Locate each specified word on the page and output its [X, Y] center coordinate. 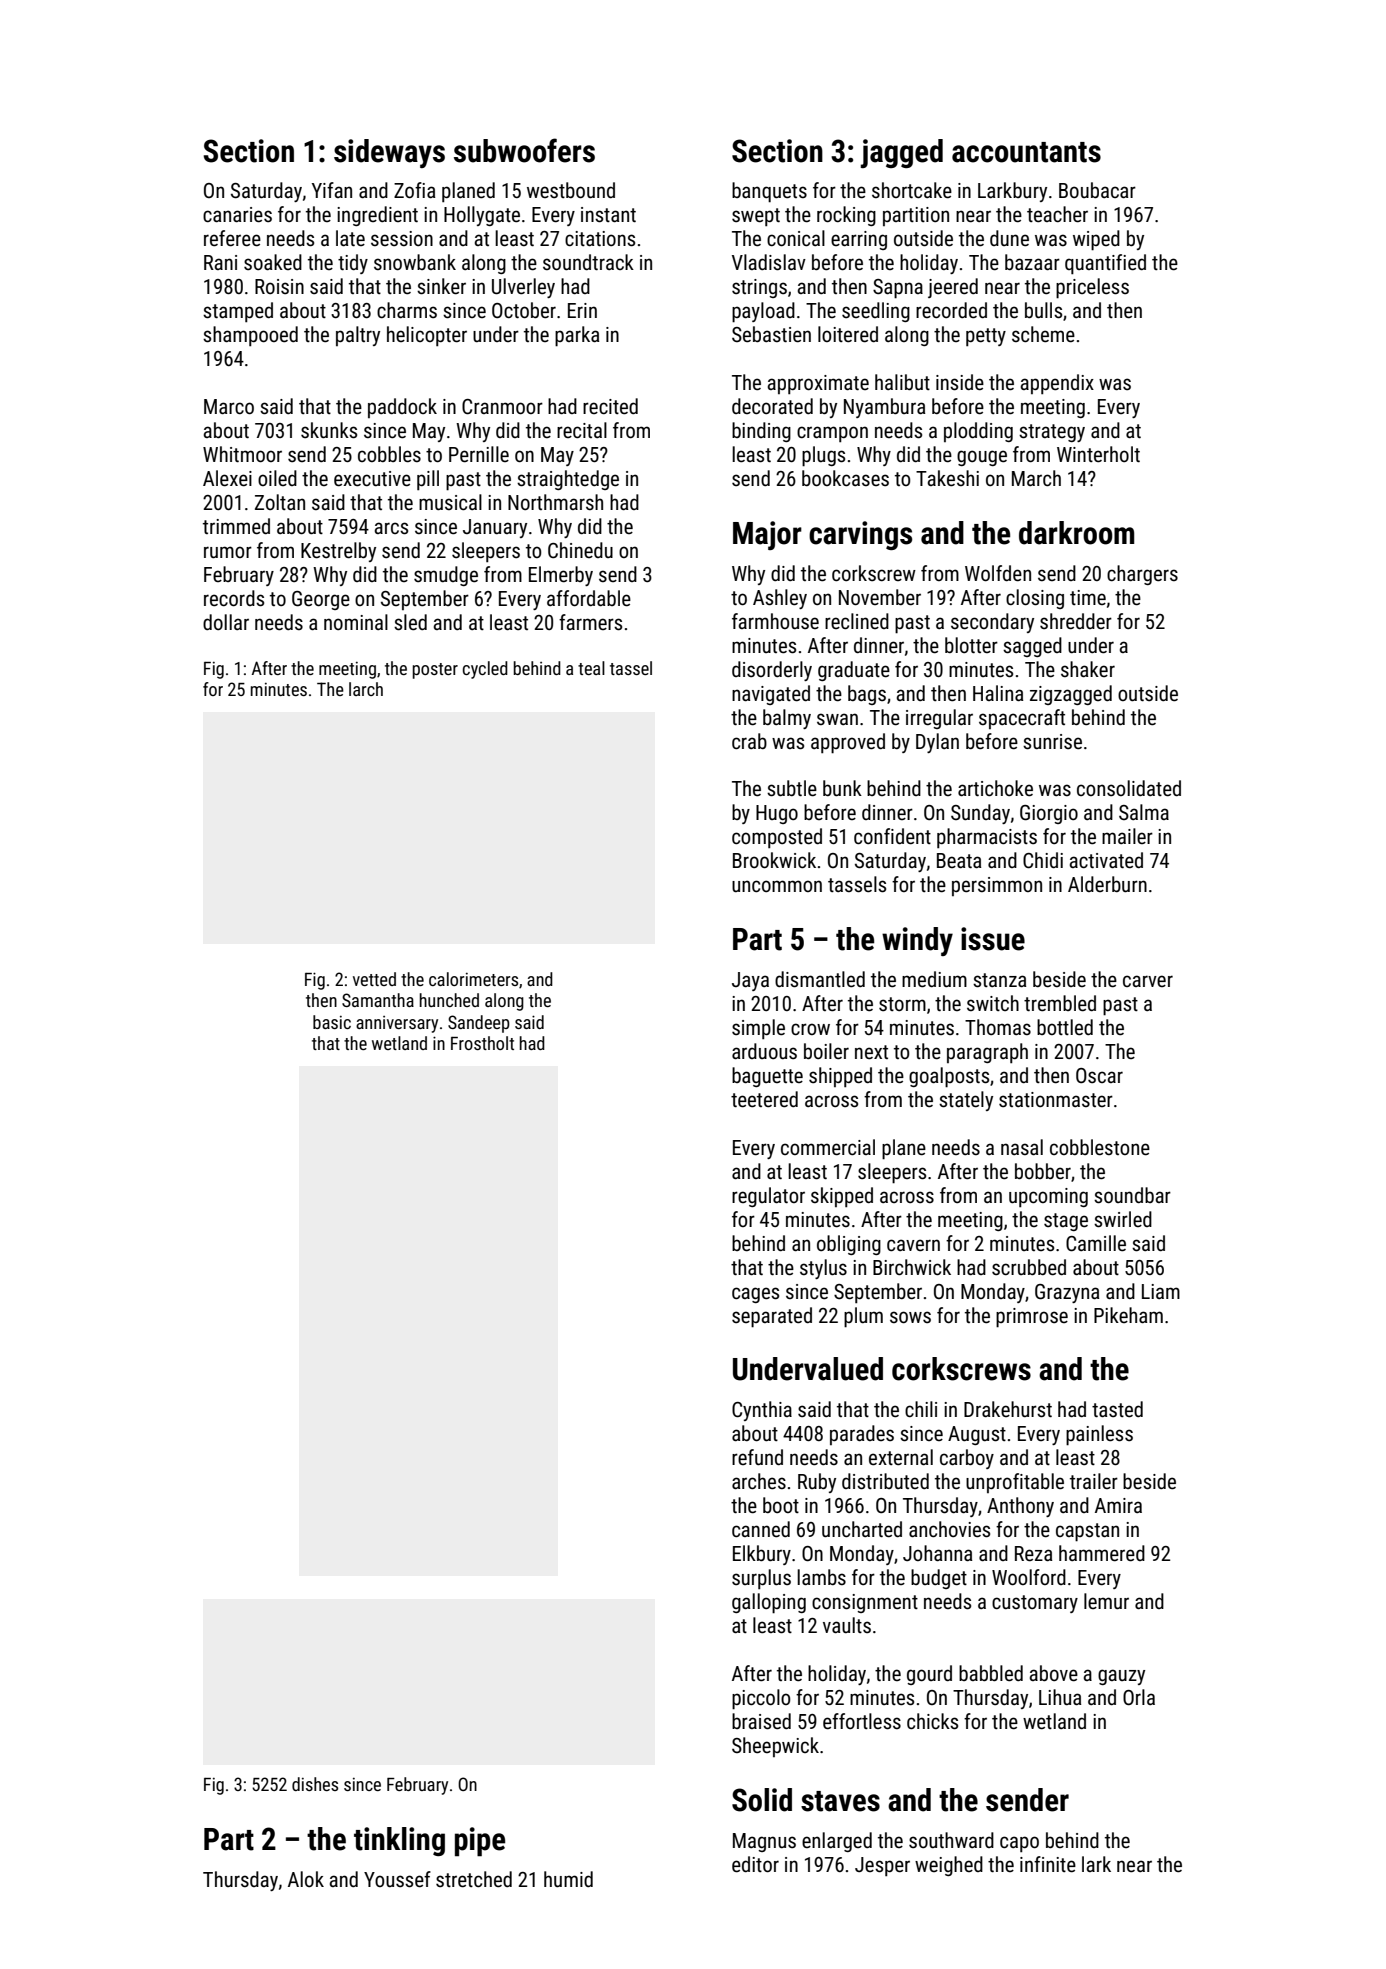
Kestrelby [338, 552]
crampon [832, 434]
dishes [315, 1784]
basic [332, 1022]
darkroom [1076, 533]
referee [232, 238]
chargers [1142, 575]
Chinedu [580, 550]
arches [759, 1481]
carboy [967, 1459]
